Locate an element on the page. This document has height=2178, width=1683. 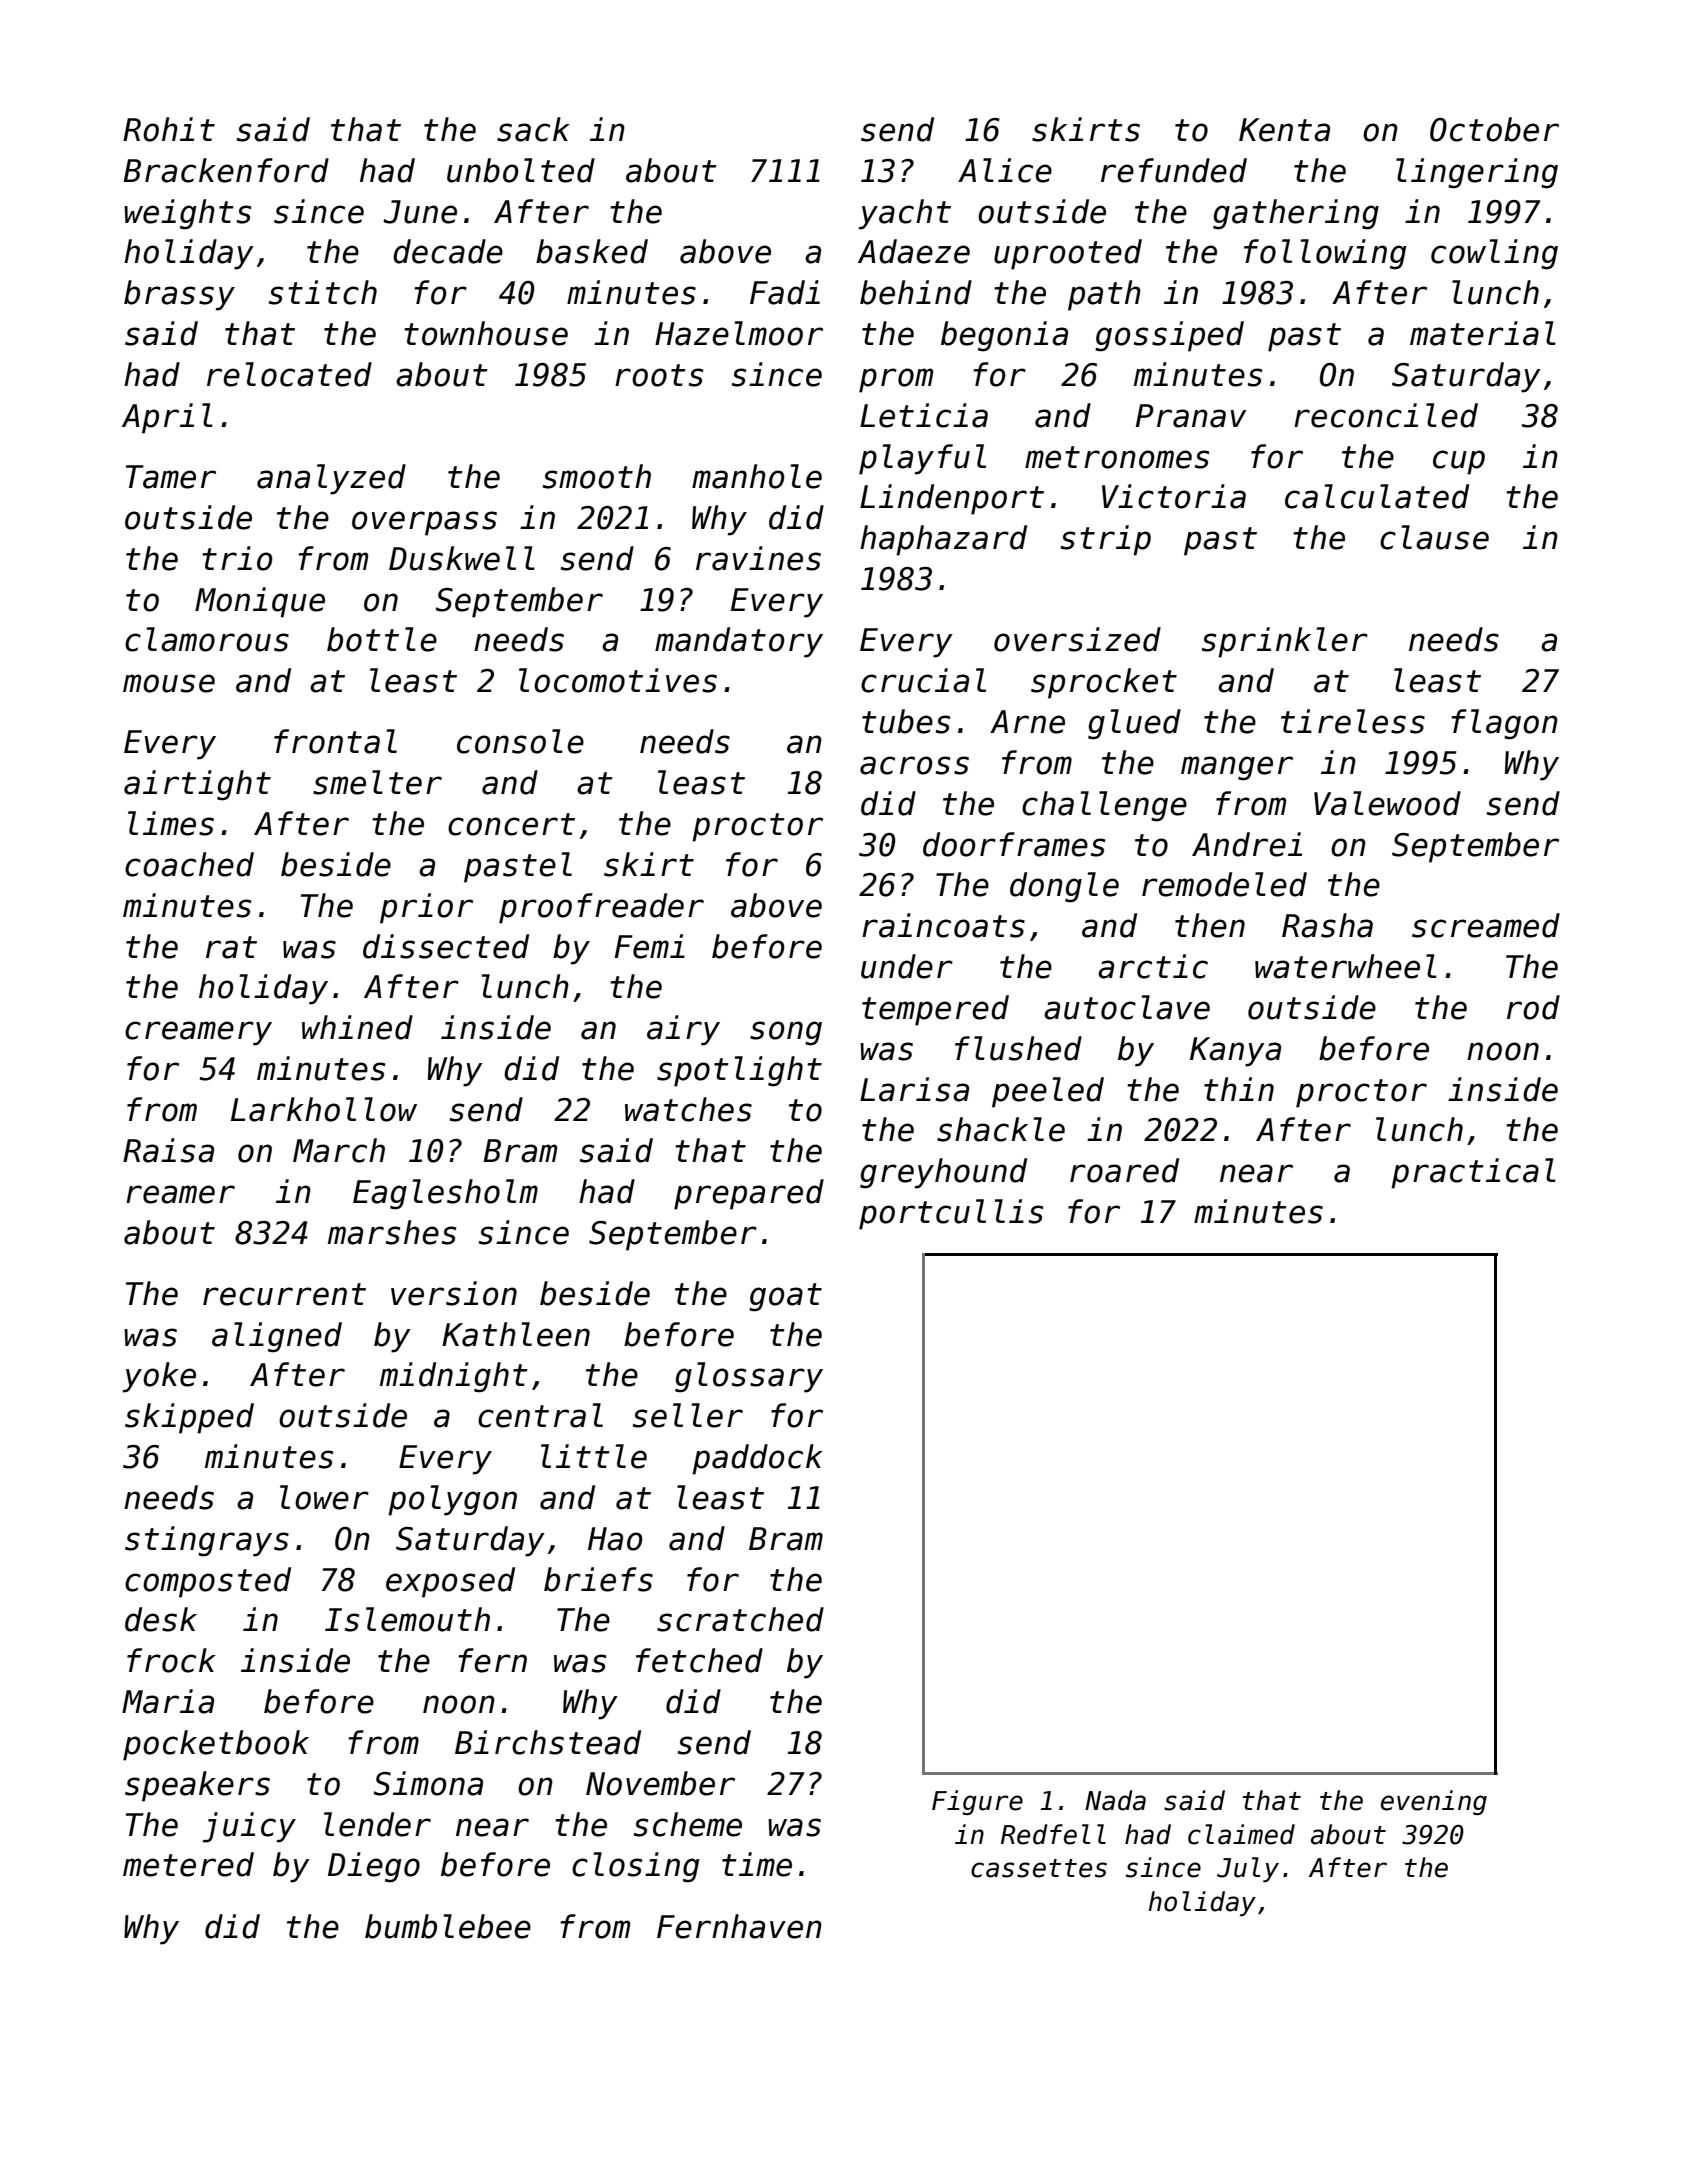
portcullis is located at coordinates (951, 1214).
